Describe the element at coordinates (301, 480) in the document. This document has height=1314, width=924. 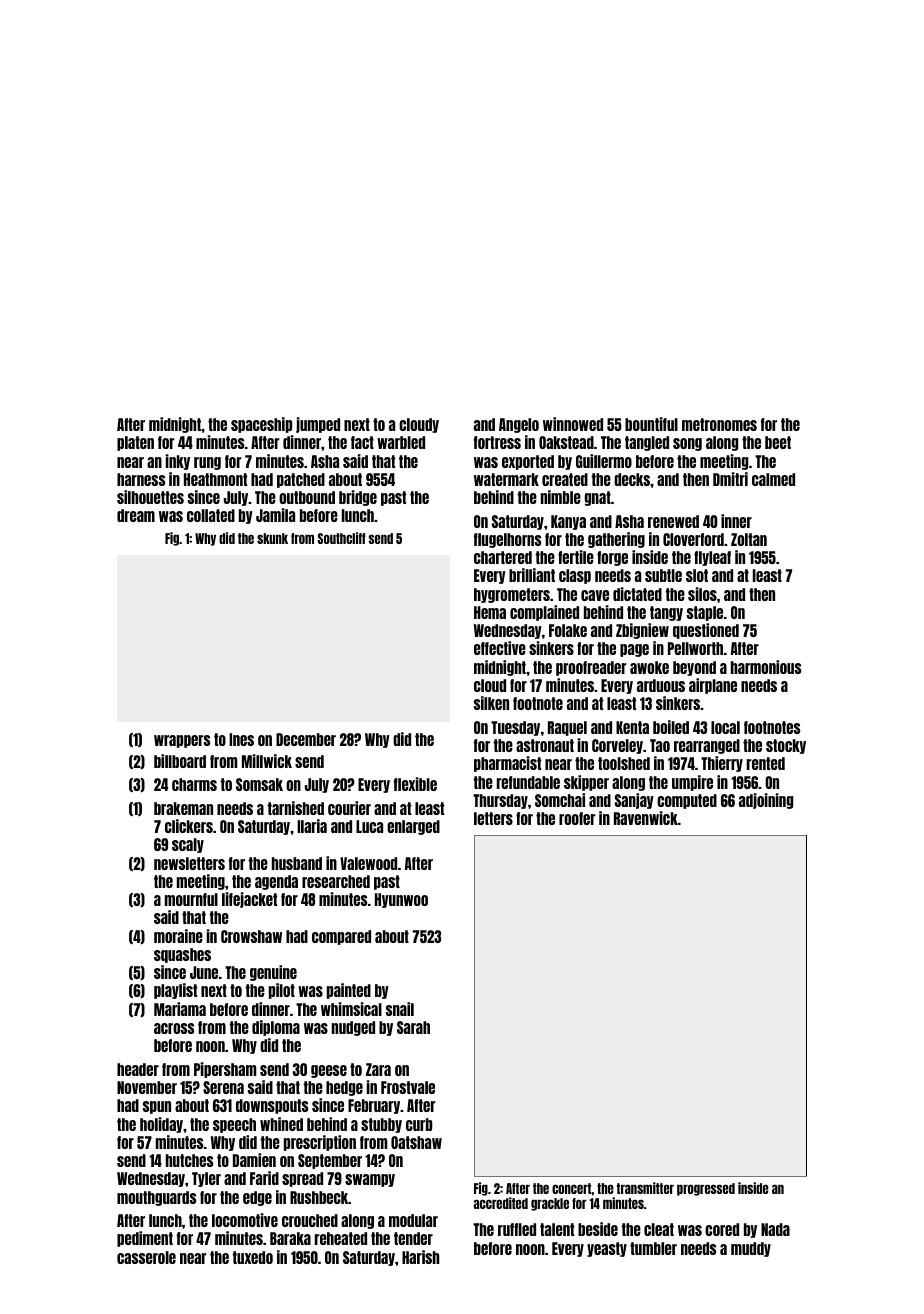
I see `patched` at that location.
